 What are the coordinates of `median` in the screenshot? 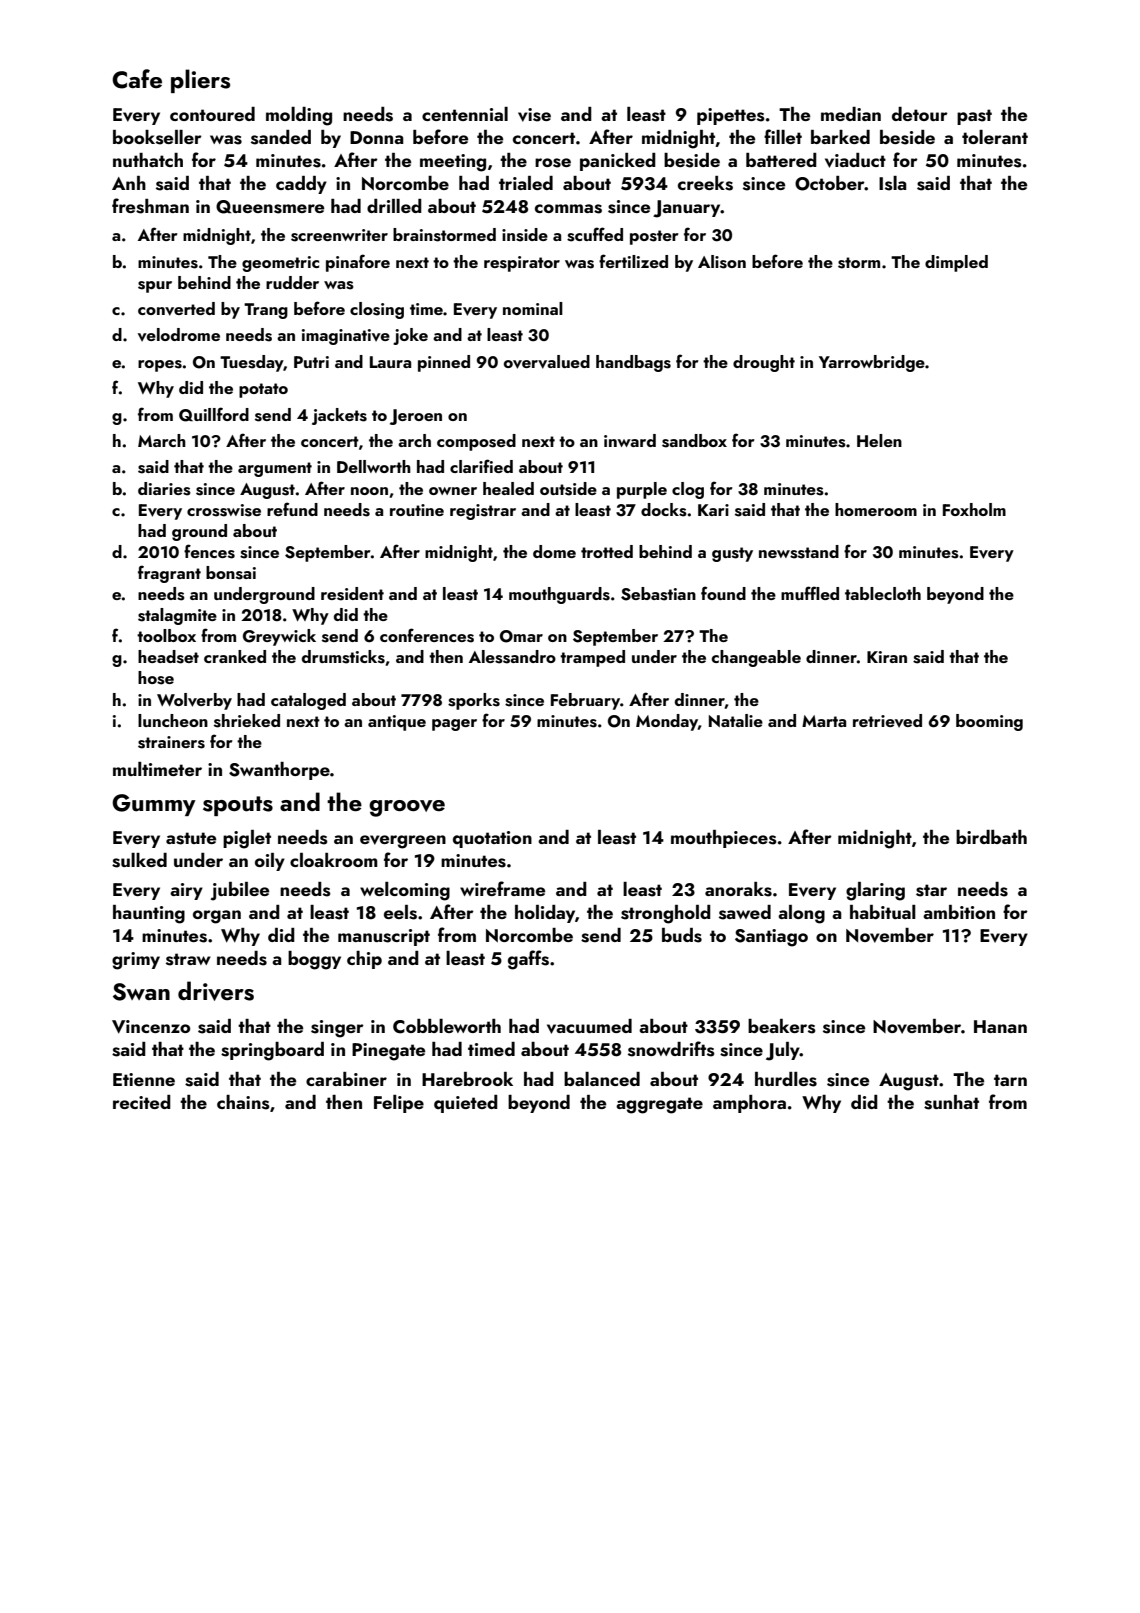 It's located at (851, 114).
